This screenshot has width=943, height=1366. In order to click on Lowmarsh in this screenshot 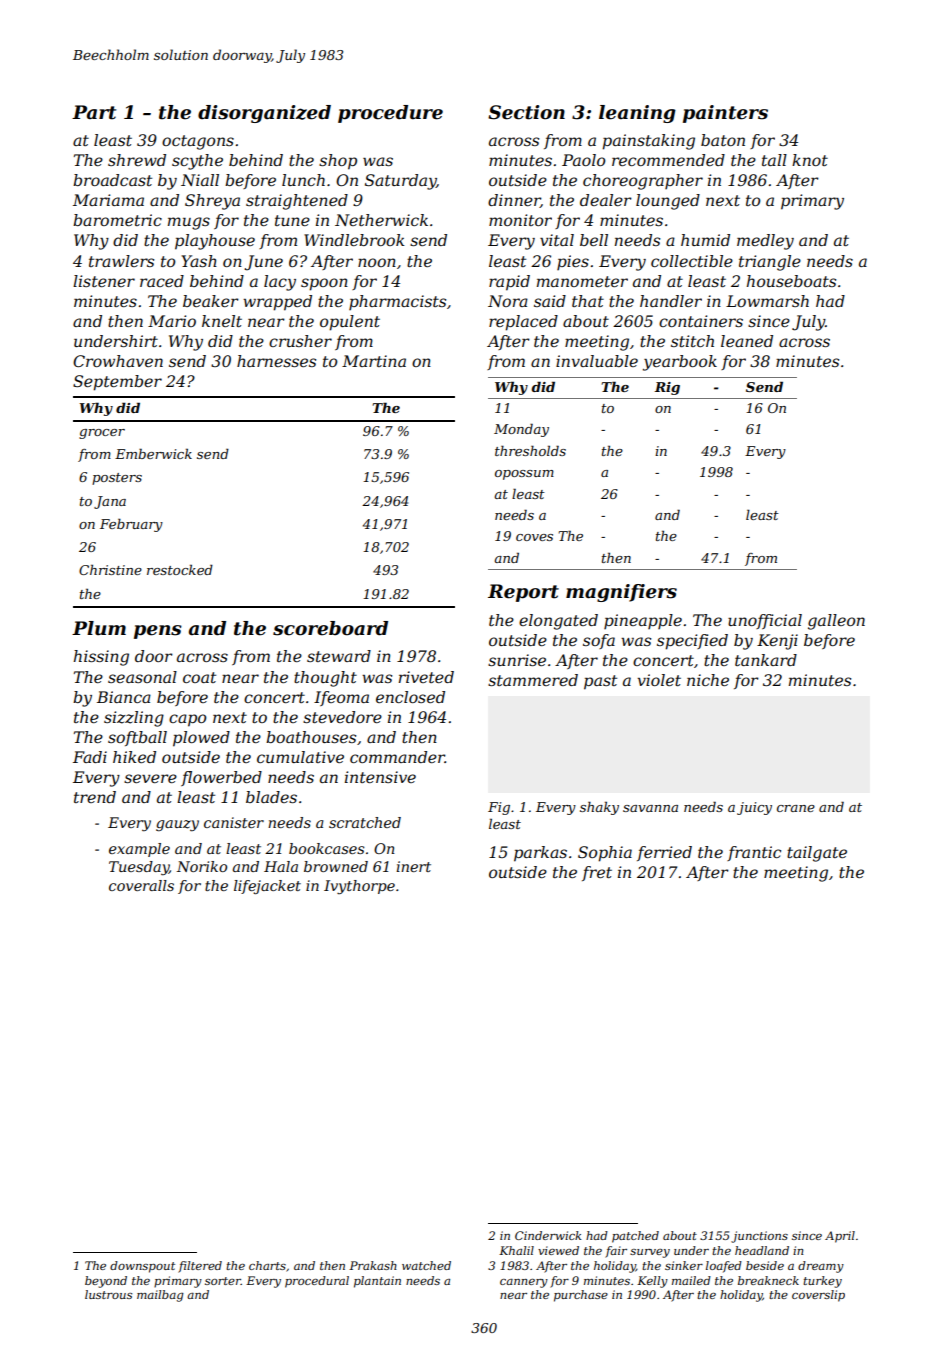, I will do `click(767, 301)`.
